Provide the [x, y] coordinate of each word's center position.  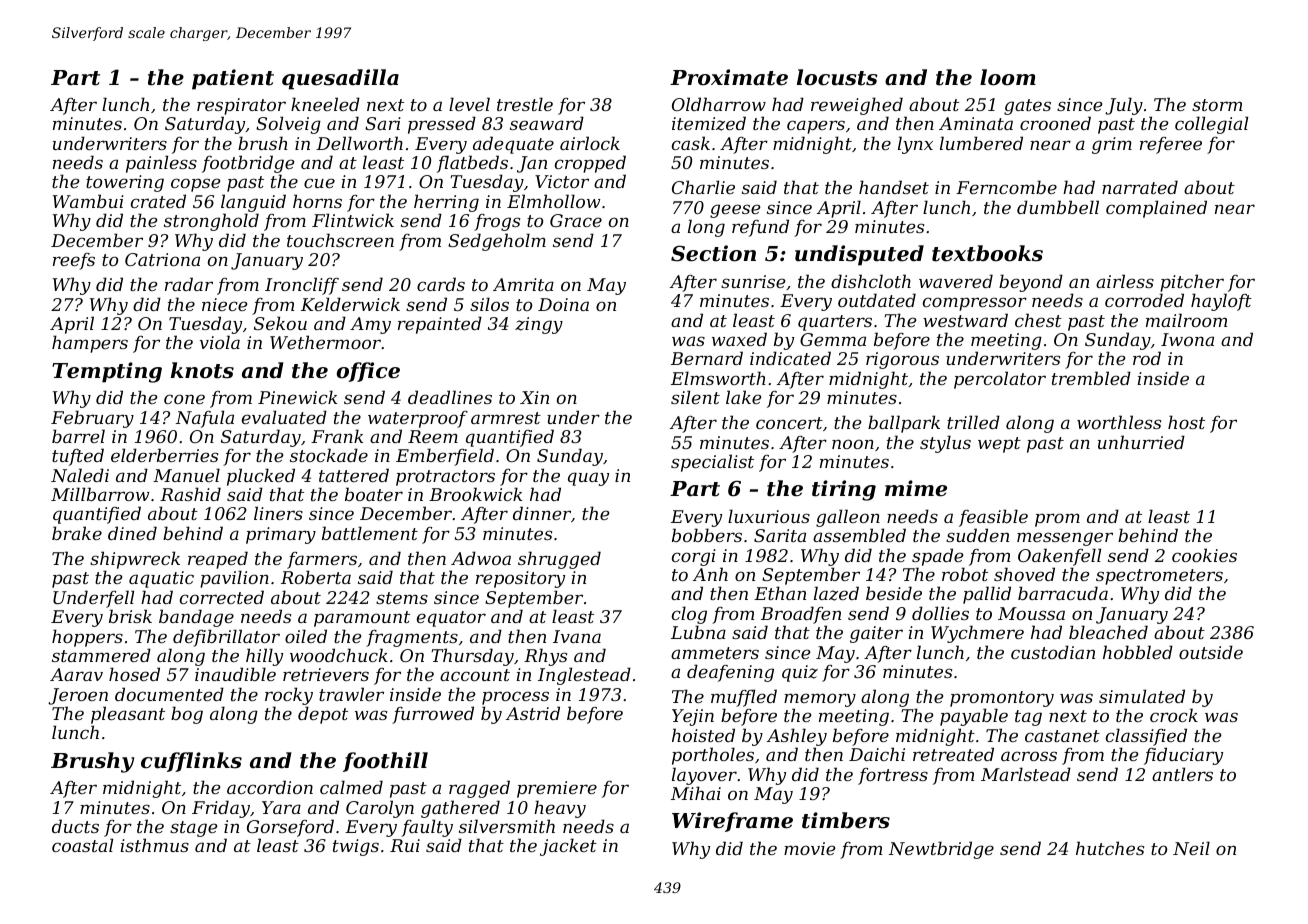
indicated [790, 358]
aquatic [161, 579]
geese [735, 211]
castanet [1062, 736]
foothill [385, 762]
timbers [846, 820]
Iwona [1187, 339]
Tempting [107, 372]
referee [1171, 145]
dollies [940, 613]
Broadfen [801, 615]
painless [161, 164]
